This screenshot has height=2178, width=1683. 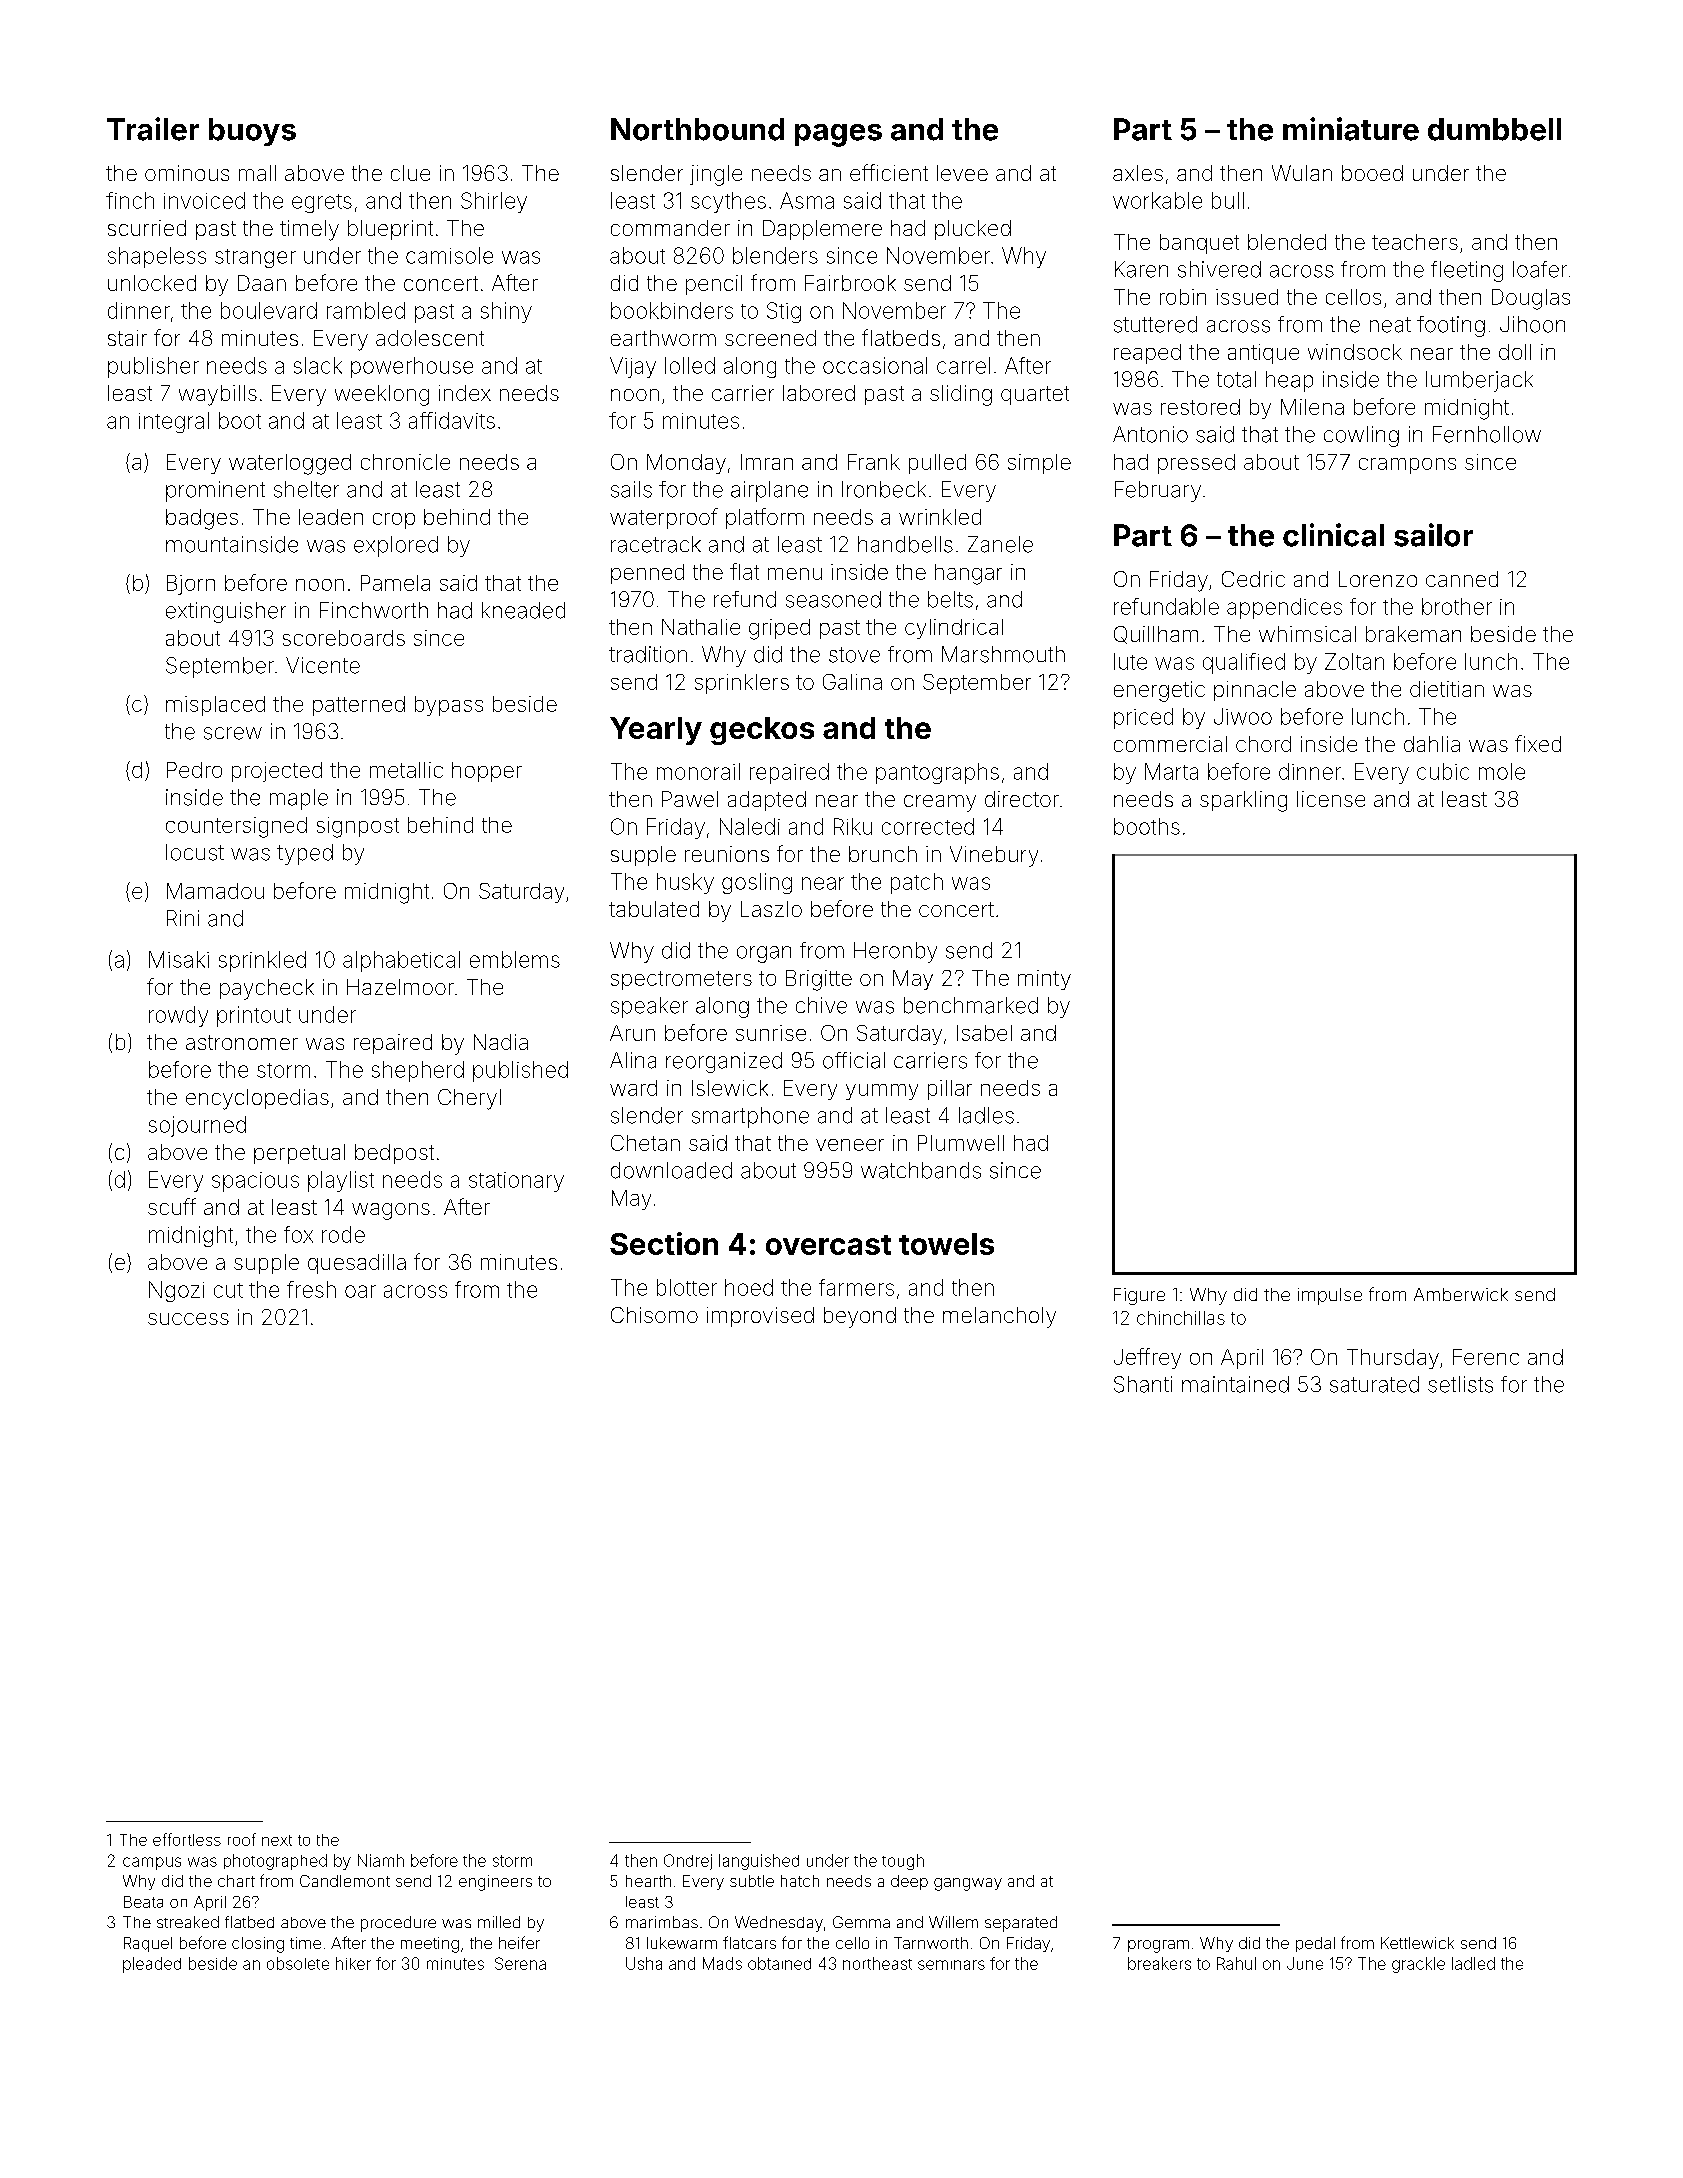 What do you see at coordinates (1351, 129) in the screenshot?
I see `miniature` at bounding box center [1351, 129].
